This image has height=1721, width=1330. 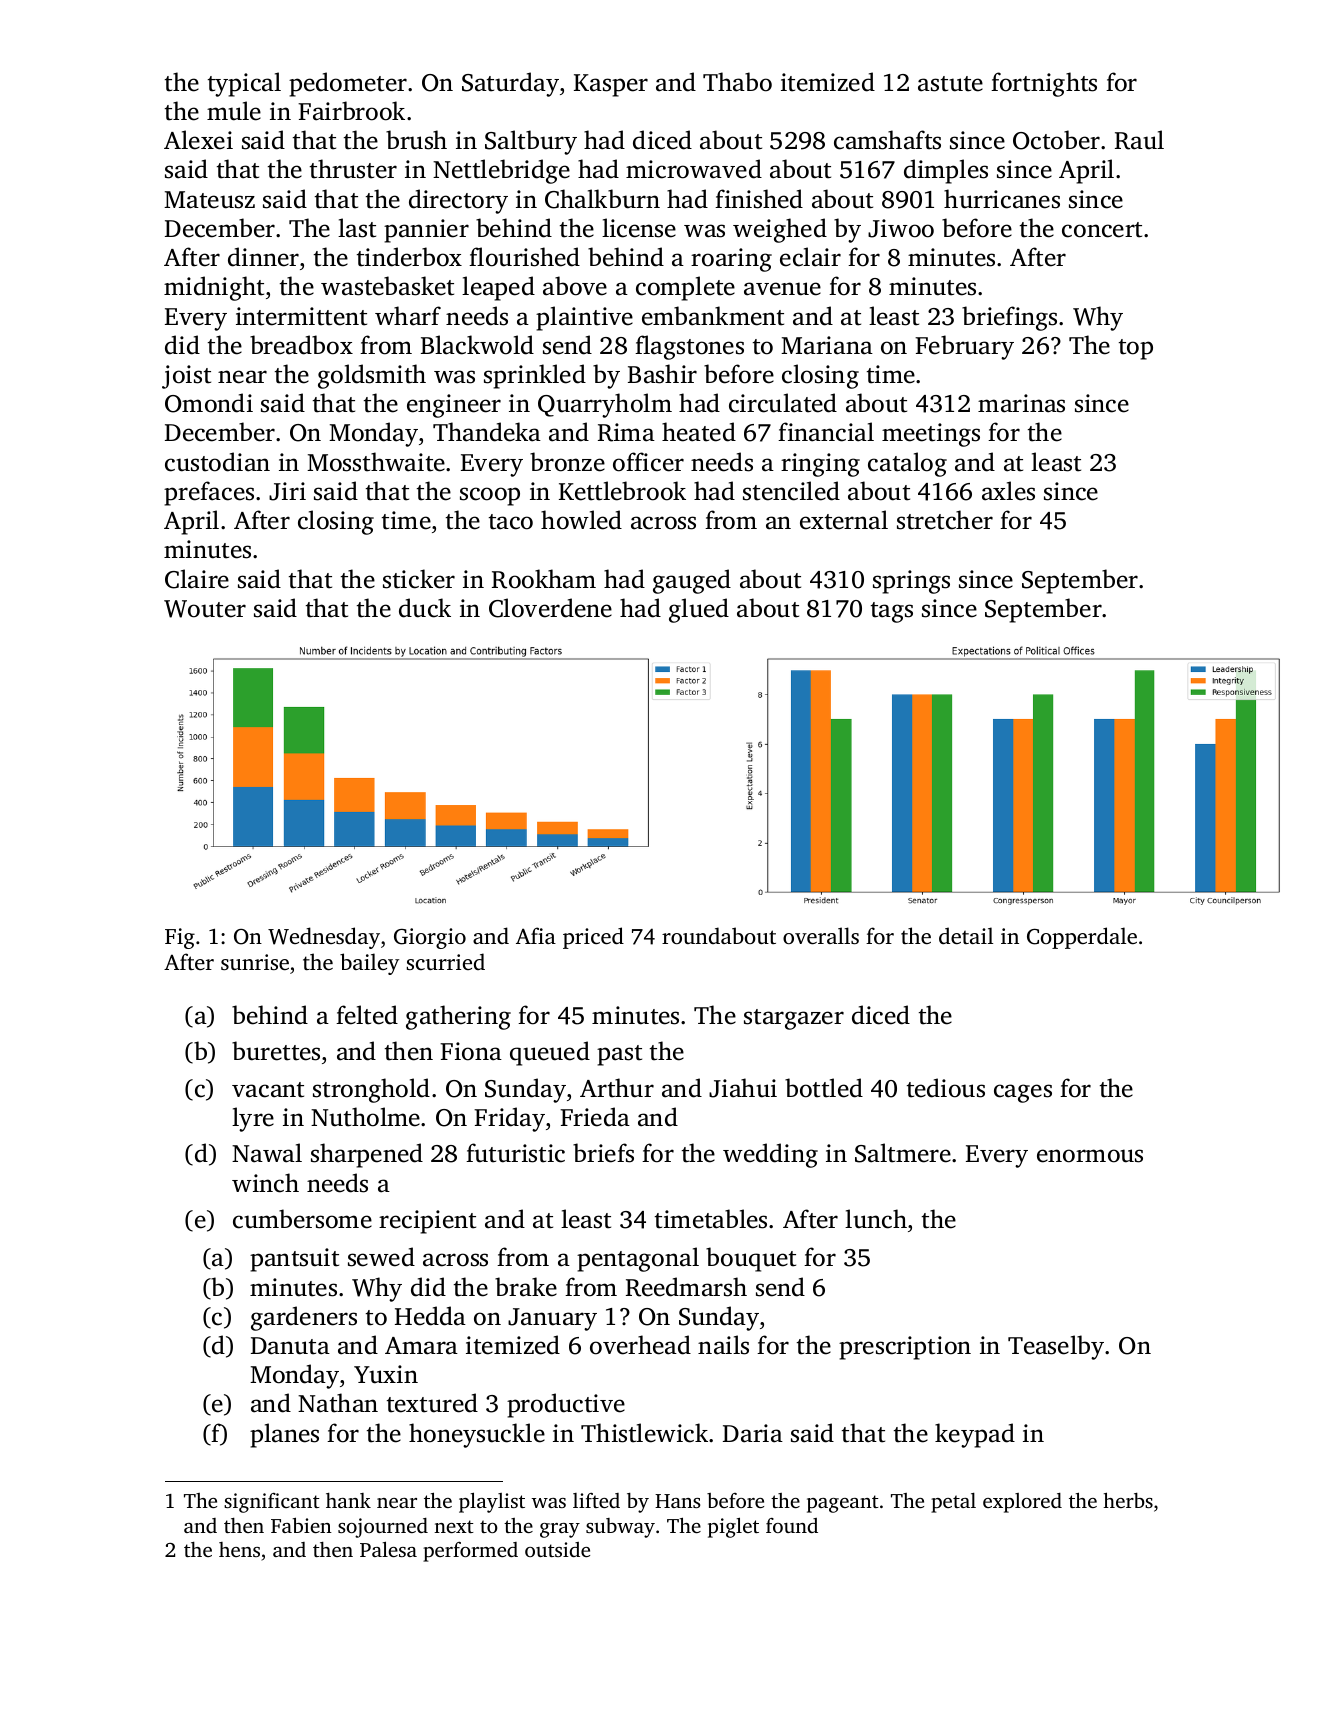 I want to click on briefings, so click(x=1009, y=318).
